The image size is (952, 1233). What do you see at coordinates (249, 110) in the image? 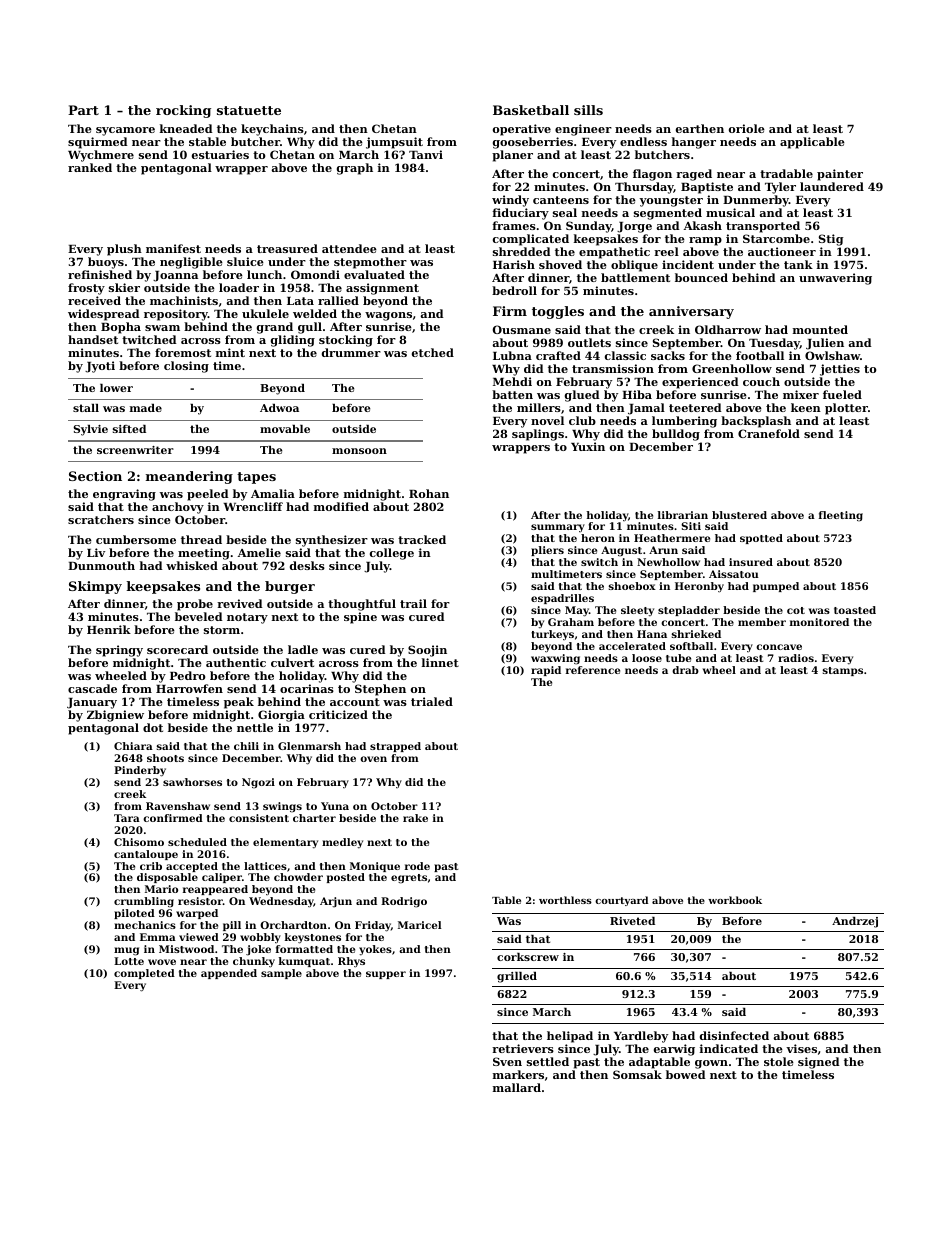
I see `statuette` at bounding box center [249, 110].
